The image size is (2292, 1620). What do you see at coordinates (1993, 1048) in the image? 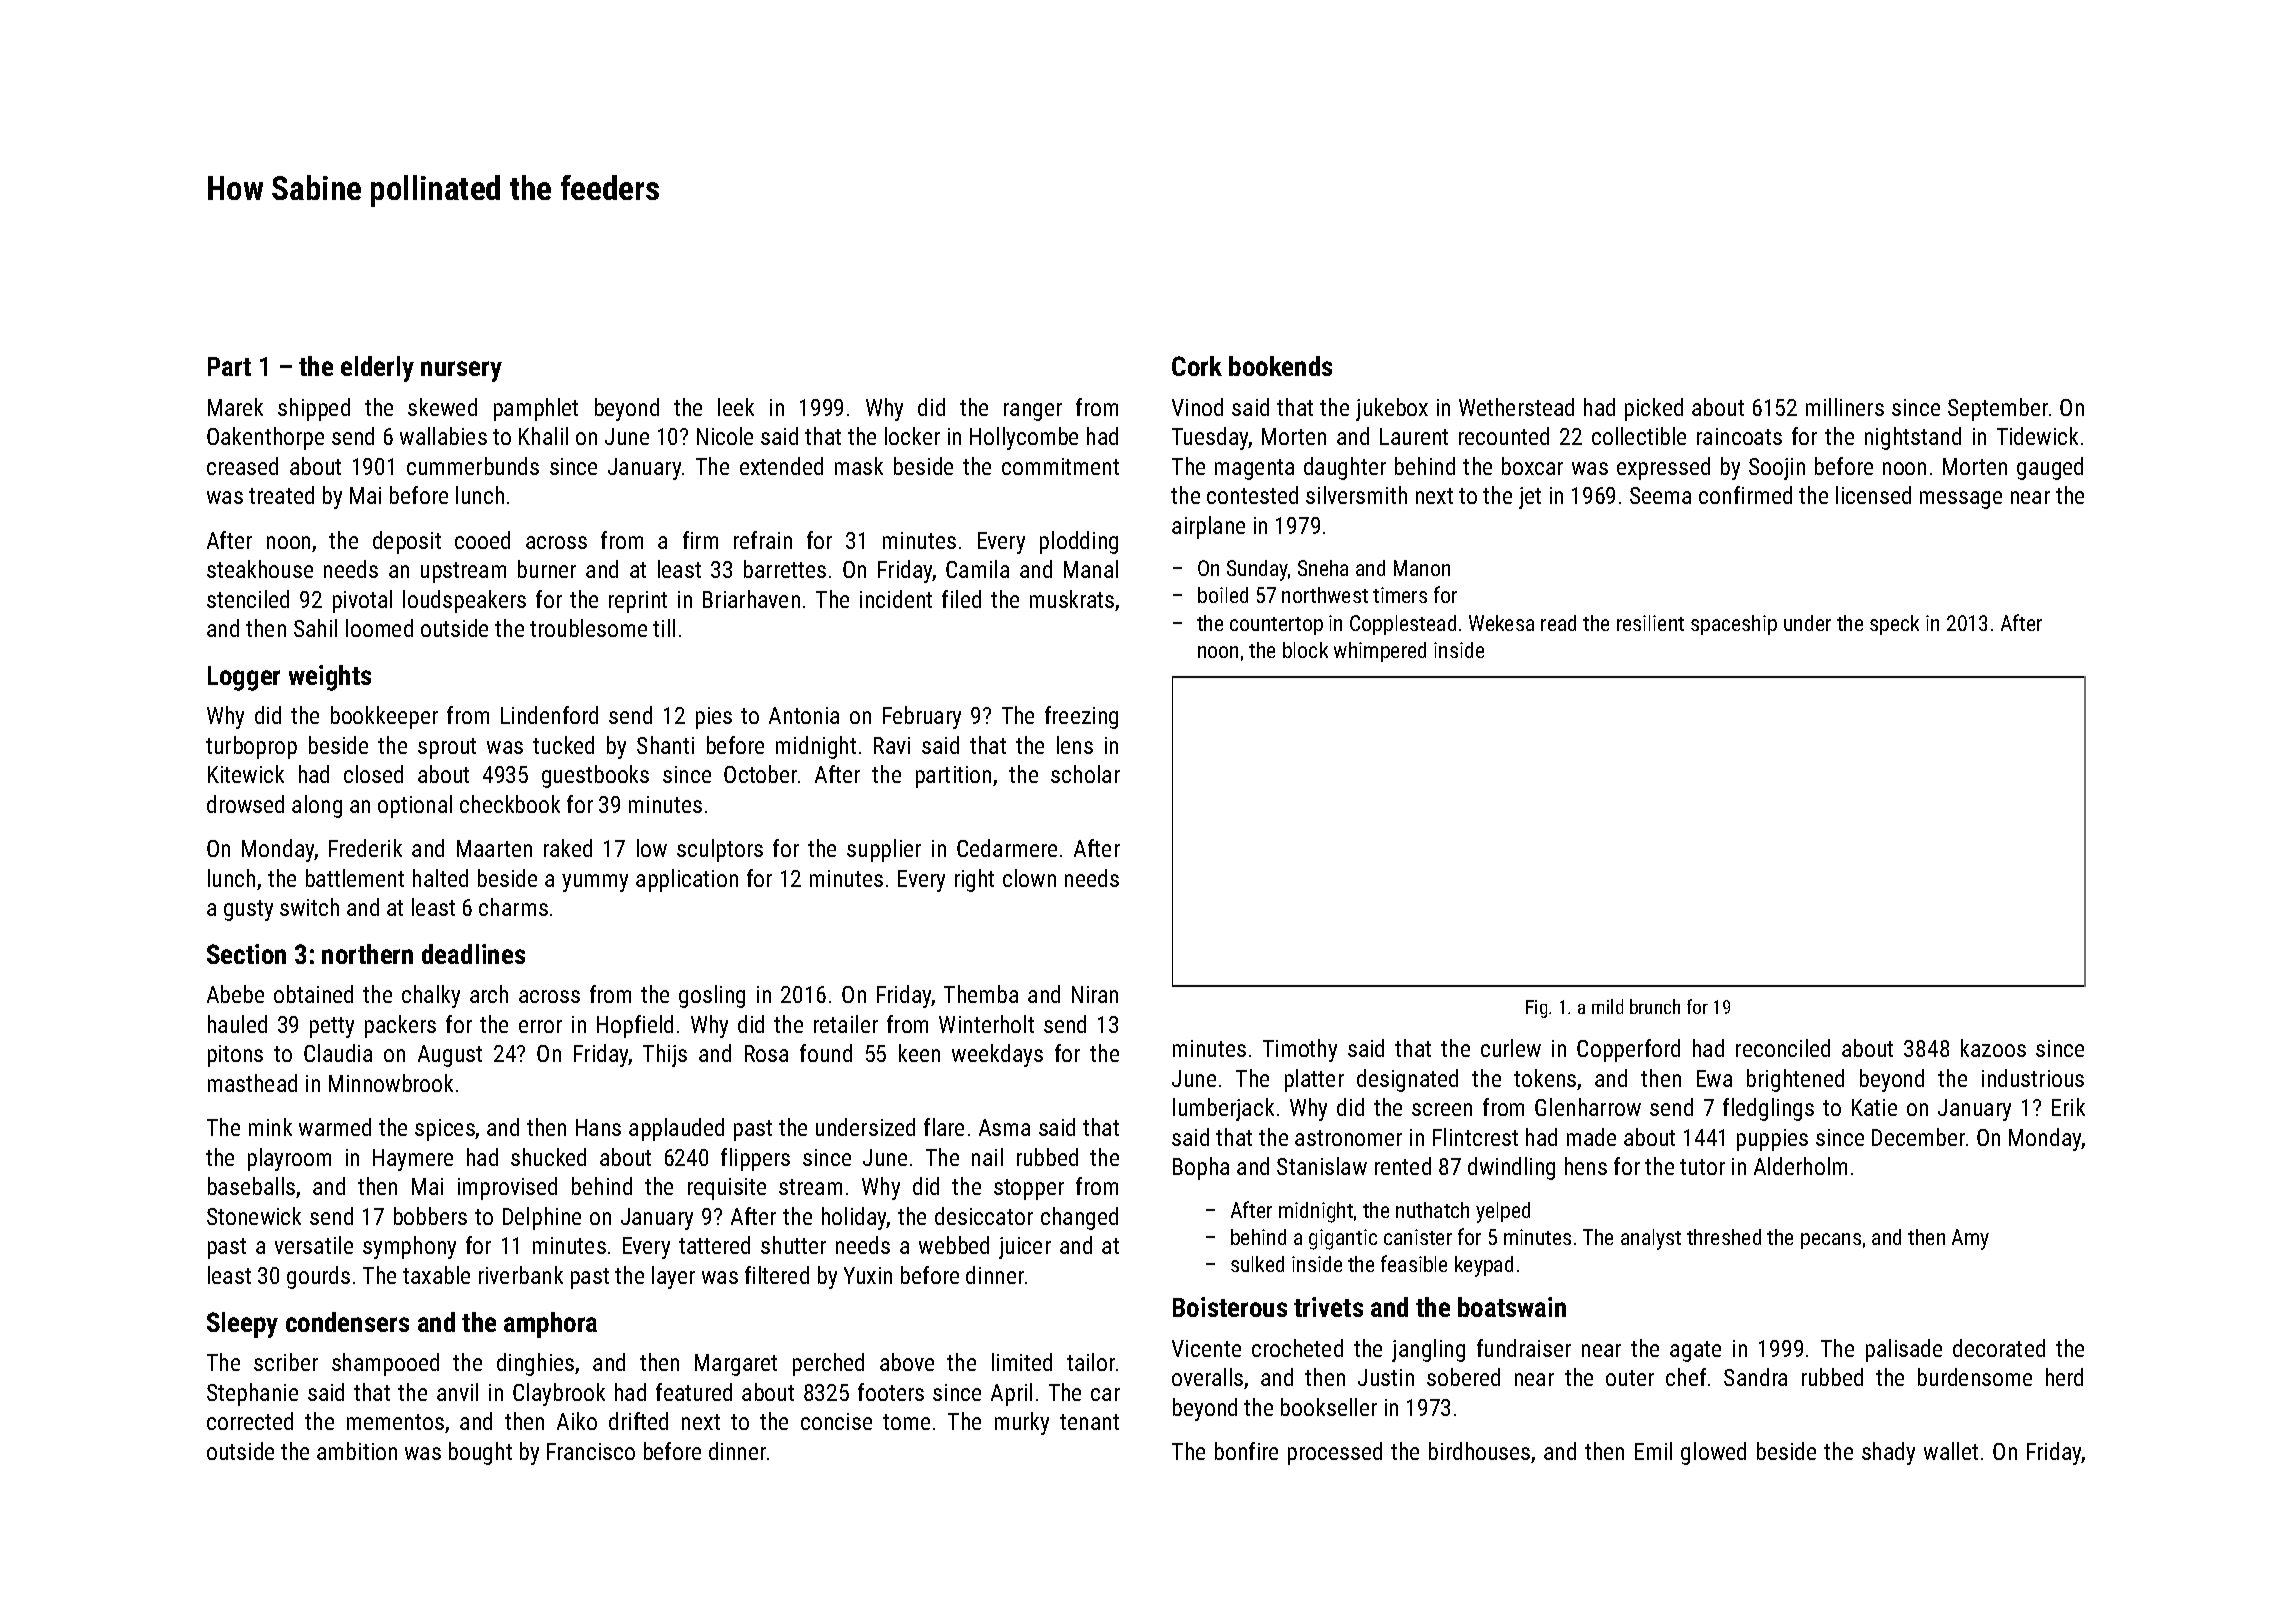
I see `kazoos` at bounding box center [1993, 1048].
